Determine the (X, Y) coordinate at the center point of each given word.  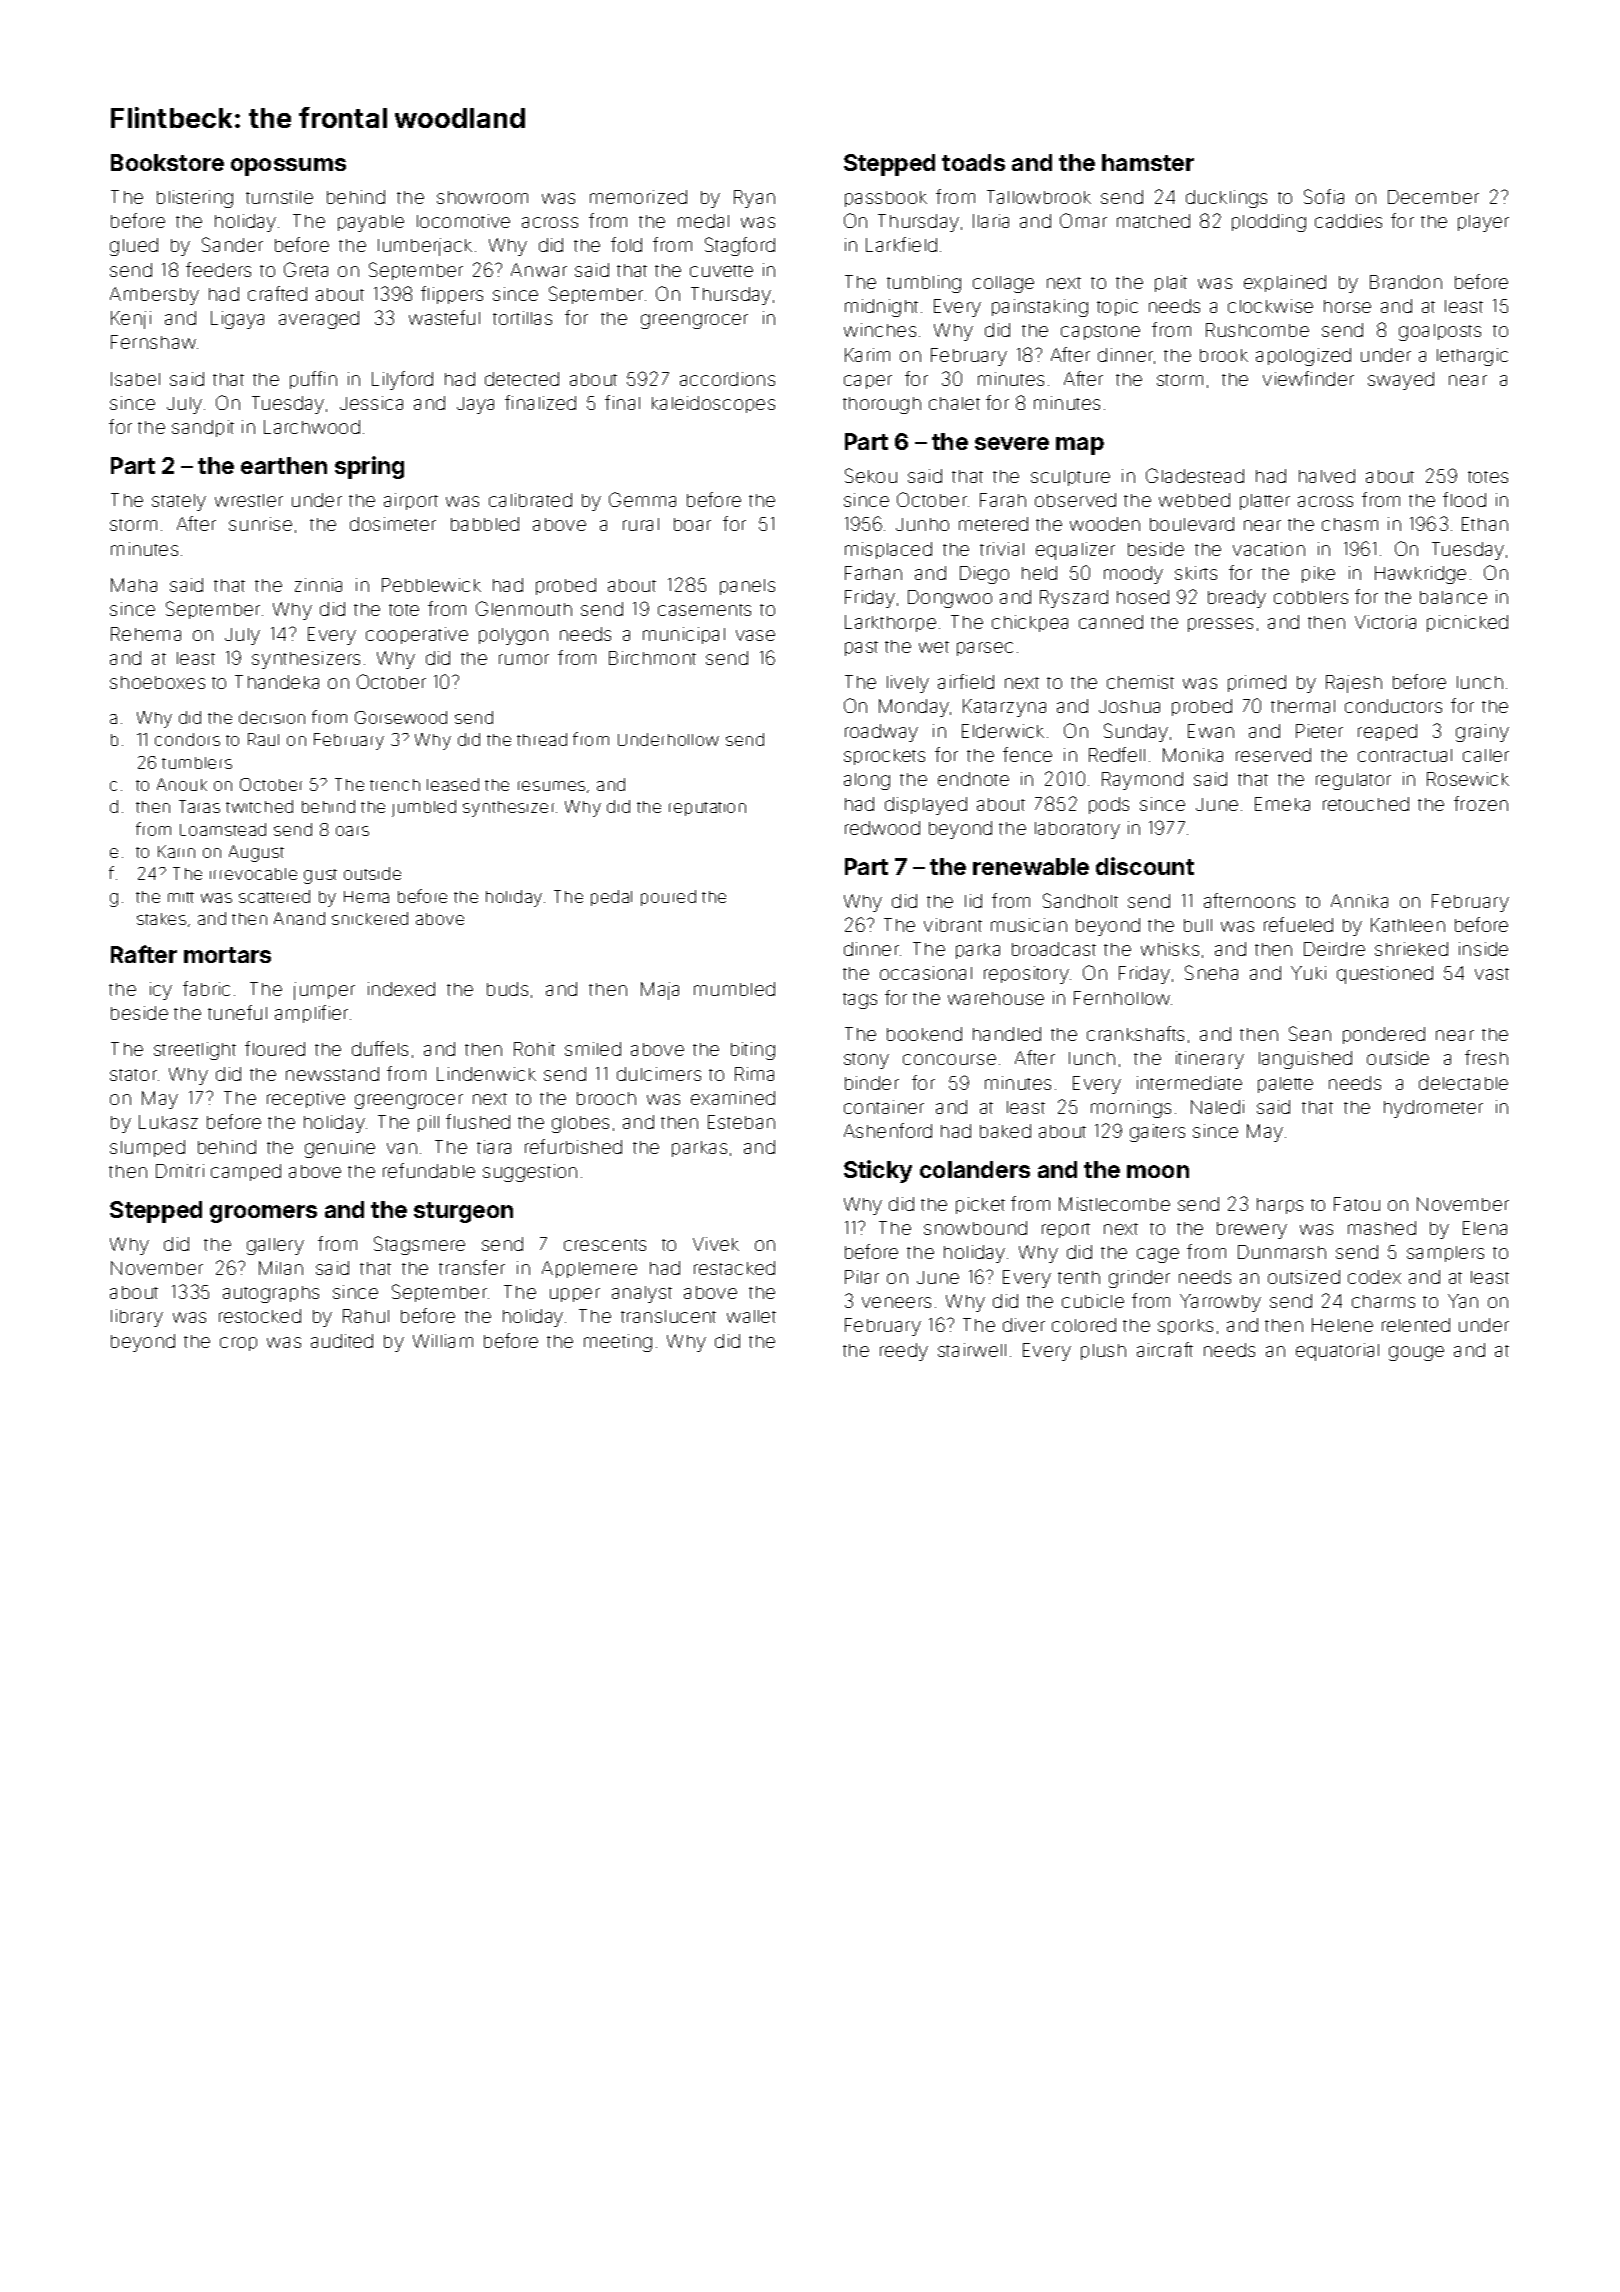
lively (908, 684)
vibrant (953, 925)
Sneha (1211, 972)
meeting (618, 1343)
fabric (206, 988)
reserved (1273, 755)
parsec (985, 649)
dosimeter (393, 524)
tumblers (197, 763)
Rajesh (1354, 684)
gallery (275, 1246)
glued (134, 247)
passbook (886, 199)
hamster (1148, 162)
